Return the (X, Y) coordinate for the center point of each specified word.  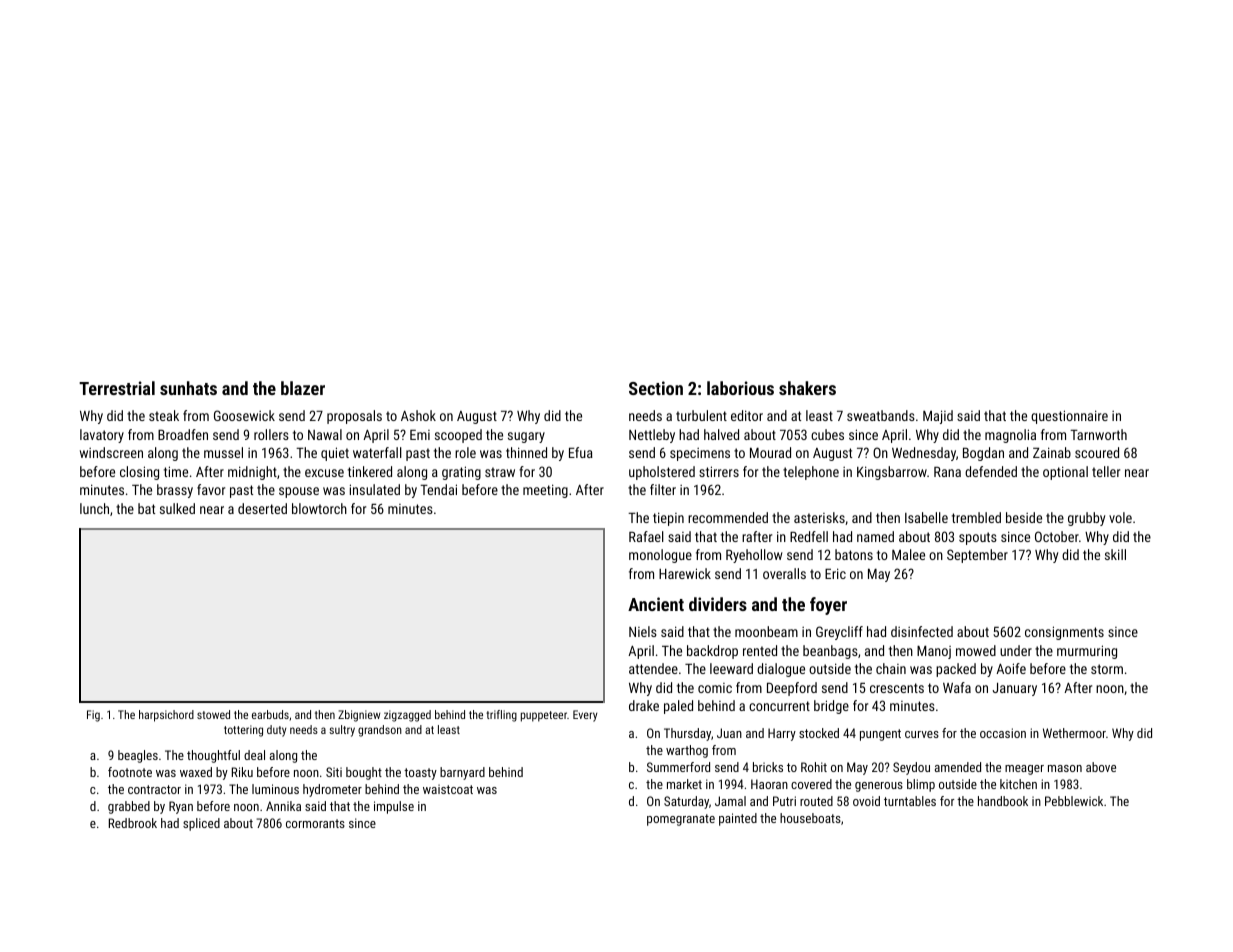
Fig (93, 716)
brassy (175, 491)
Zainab (1052, 452)
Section (656, 388)
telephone (811, 473)
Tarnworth (1098, 434)
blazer (303, 388)
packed (956, 670)
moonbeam (766, 631)
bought (364, 773)
